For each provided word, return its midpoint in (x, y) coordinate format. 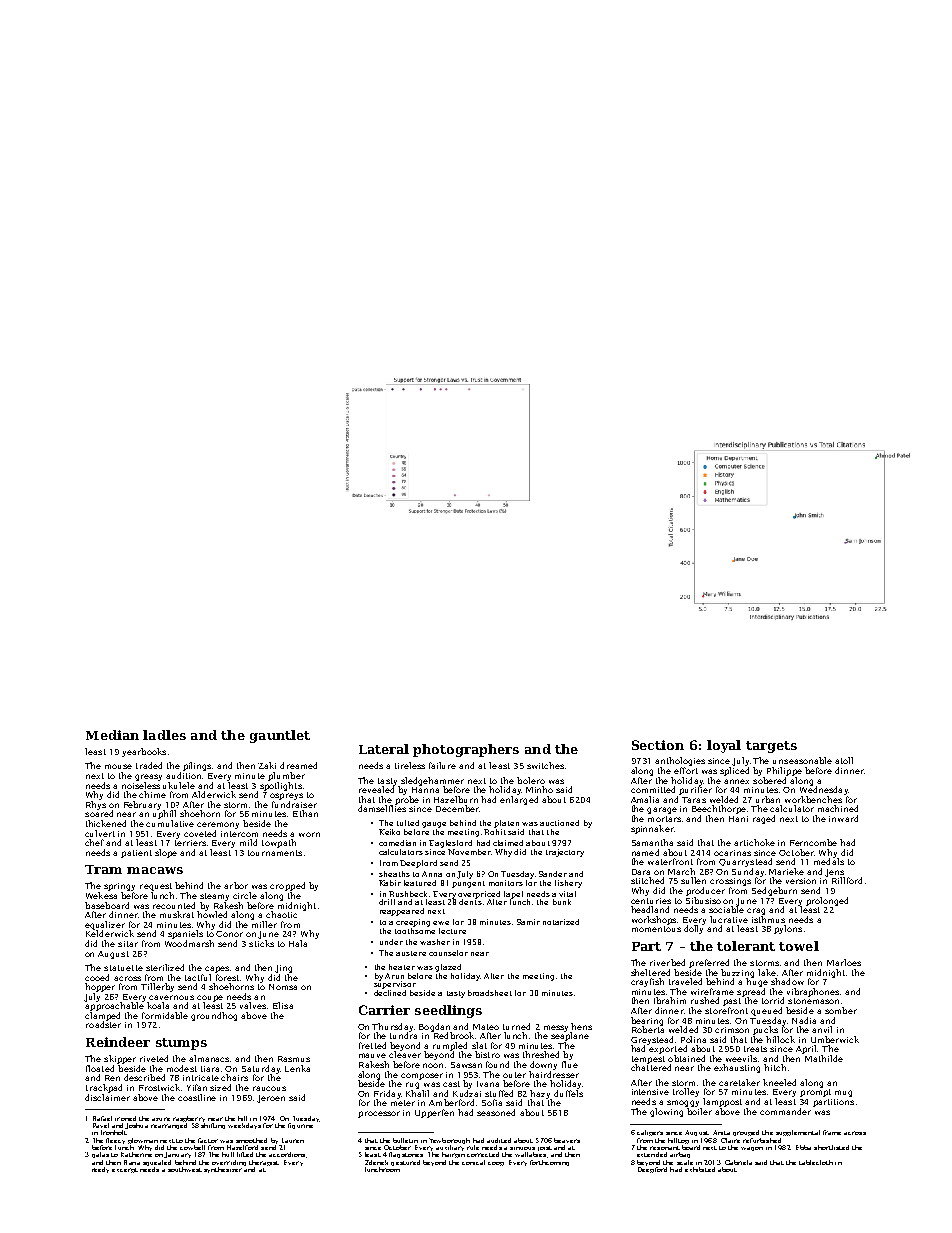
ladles (164, 735)
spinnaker (652, 829)
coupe (210, 998)
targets (771, 747)
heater (402, 967)
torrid (773, 1000)
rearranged (169, 1126)
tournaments (275, 853)
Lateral (384, 749)
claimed (508, 843)
